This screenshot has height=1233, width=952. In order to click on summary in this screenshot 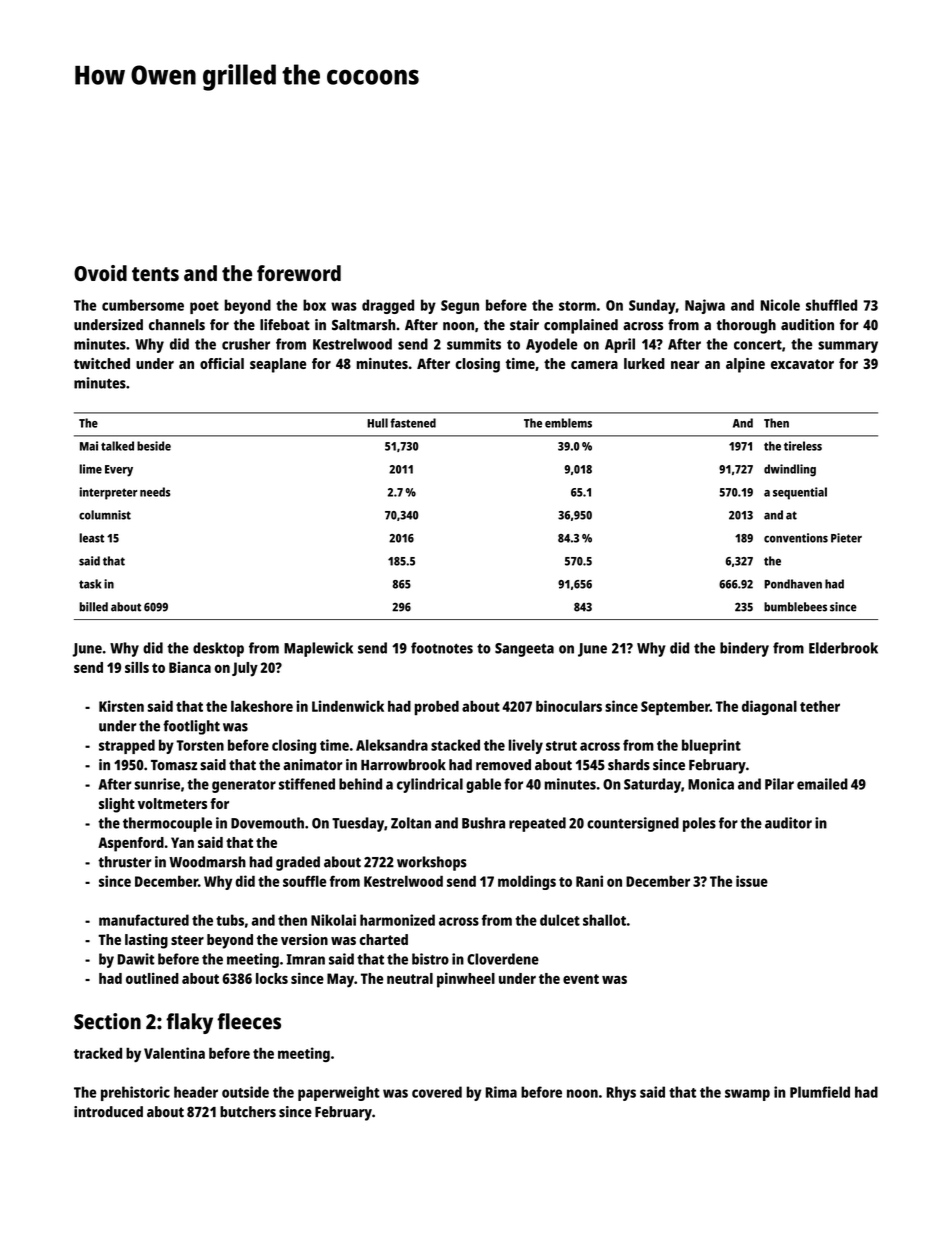, I will do `click(848, 347)`.
